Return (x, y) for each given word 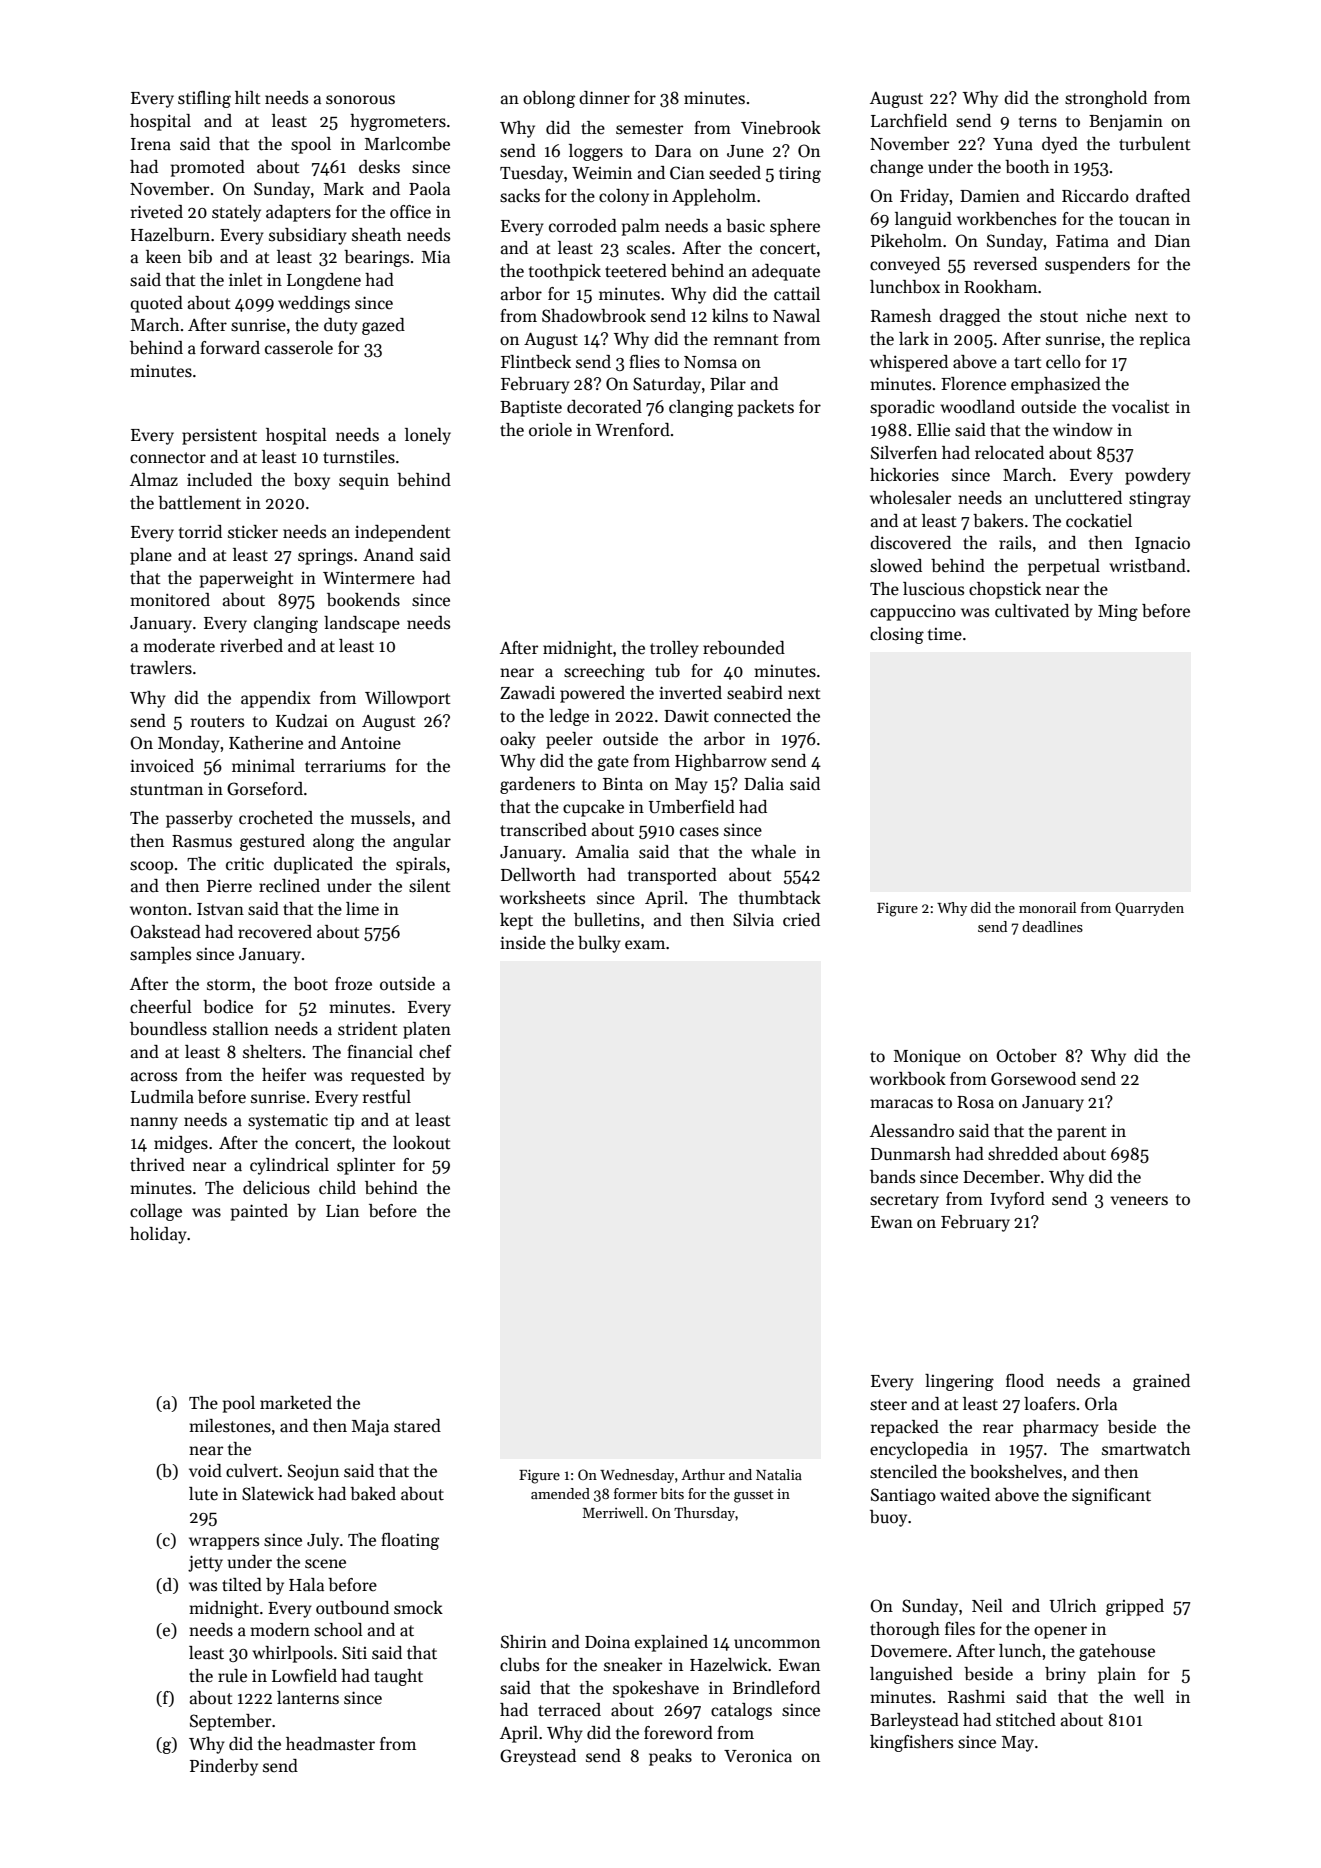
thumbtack (780, 898)
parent (1082, 1133)
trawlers (161, 668)
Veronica (758, 1756)
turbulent (1155, 144)
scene (325, 1564)
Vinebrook (781, 128)
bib (200, 257)
